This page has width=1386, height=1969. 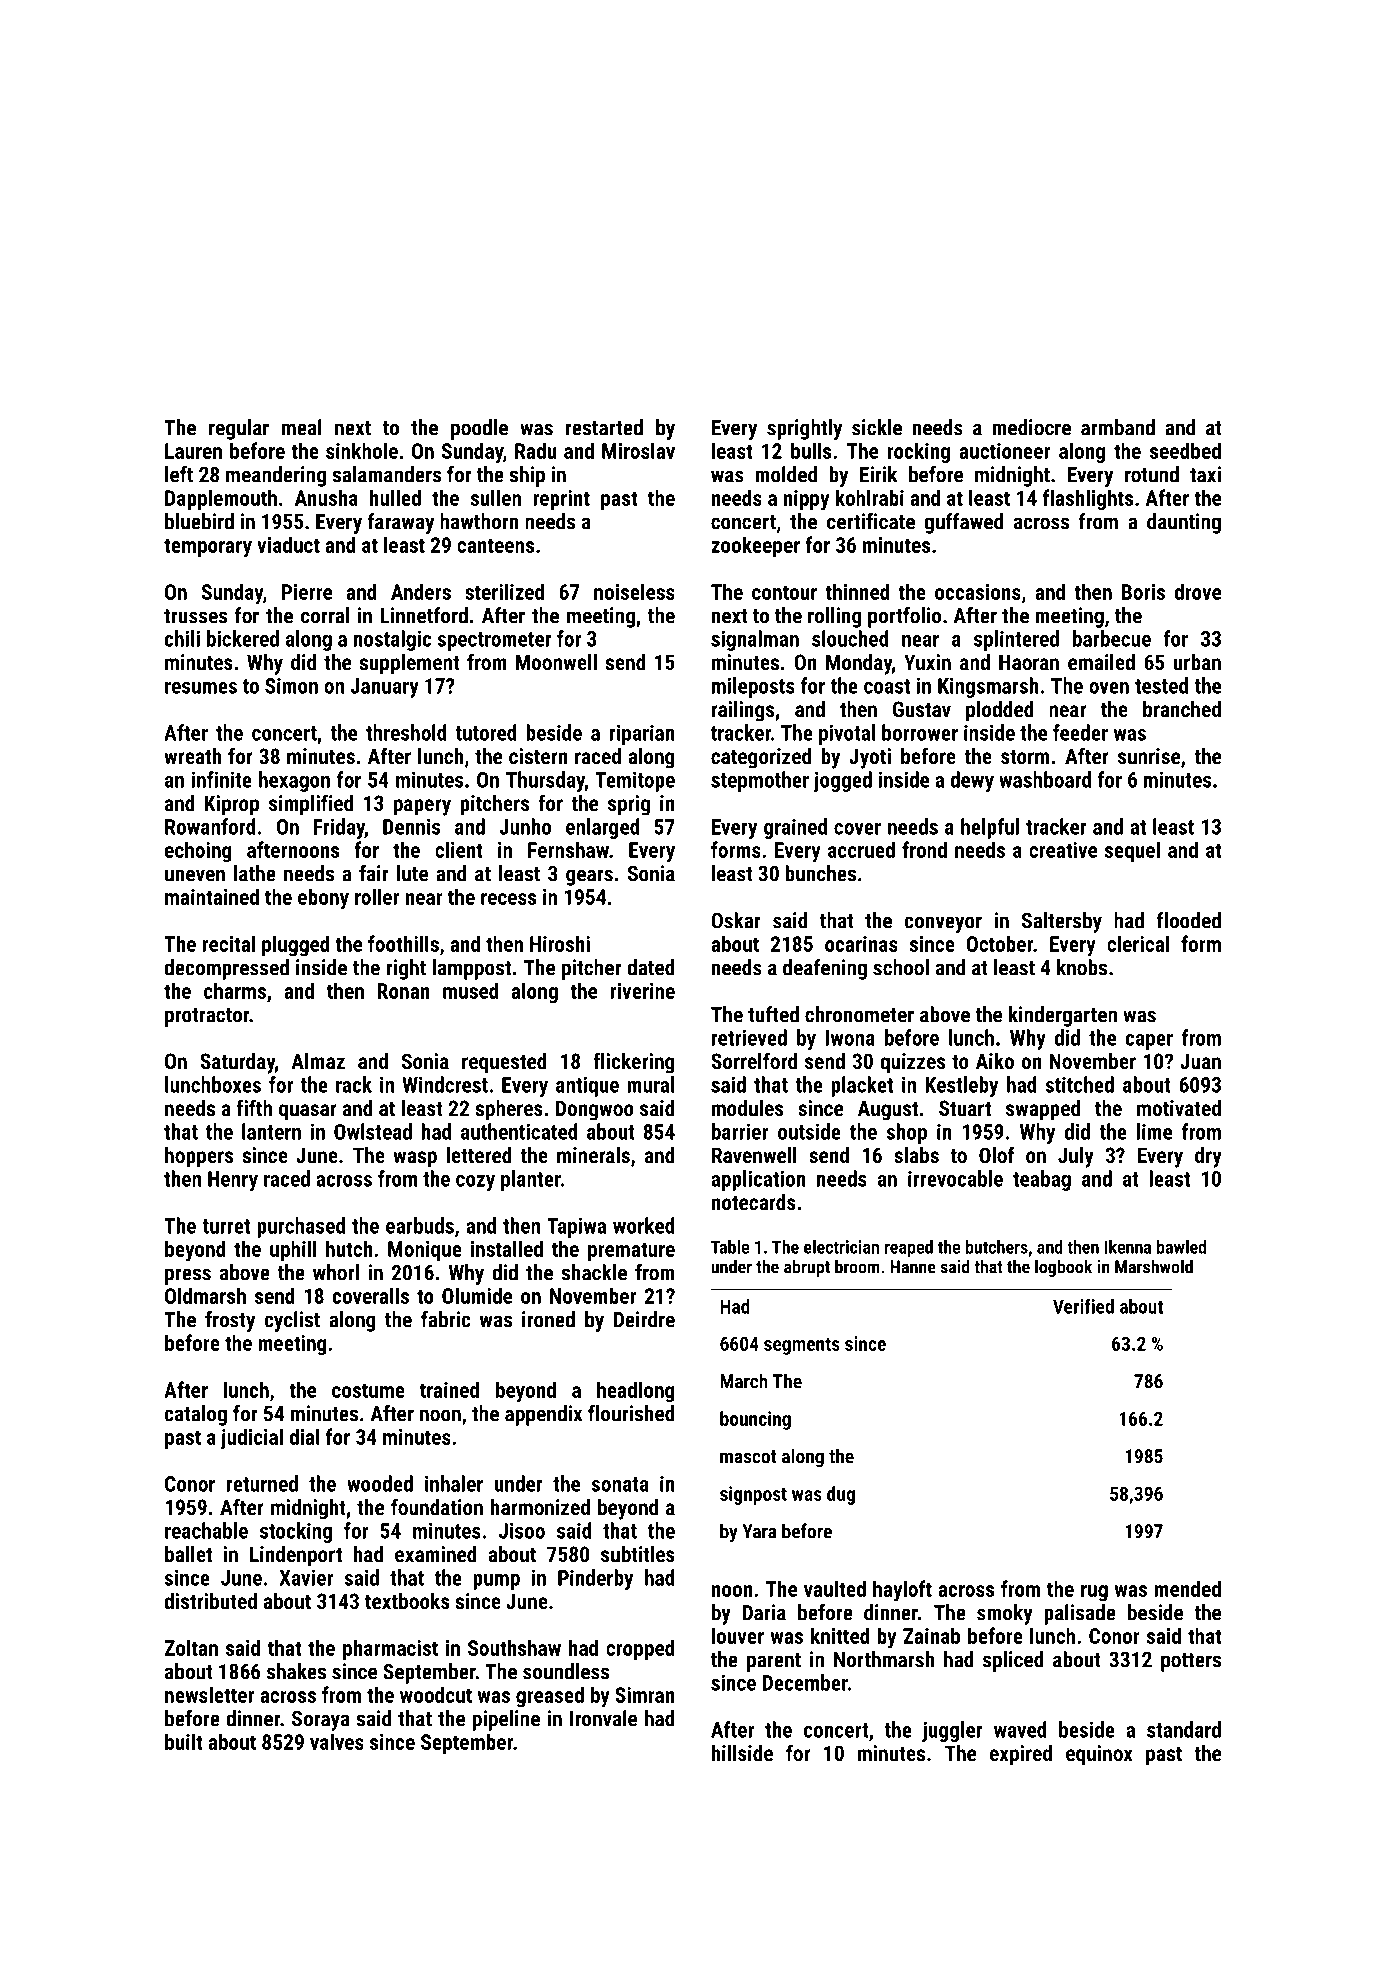 I want to click on valves, so click(x=337, y=1741).
